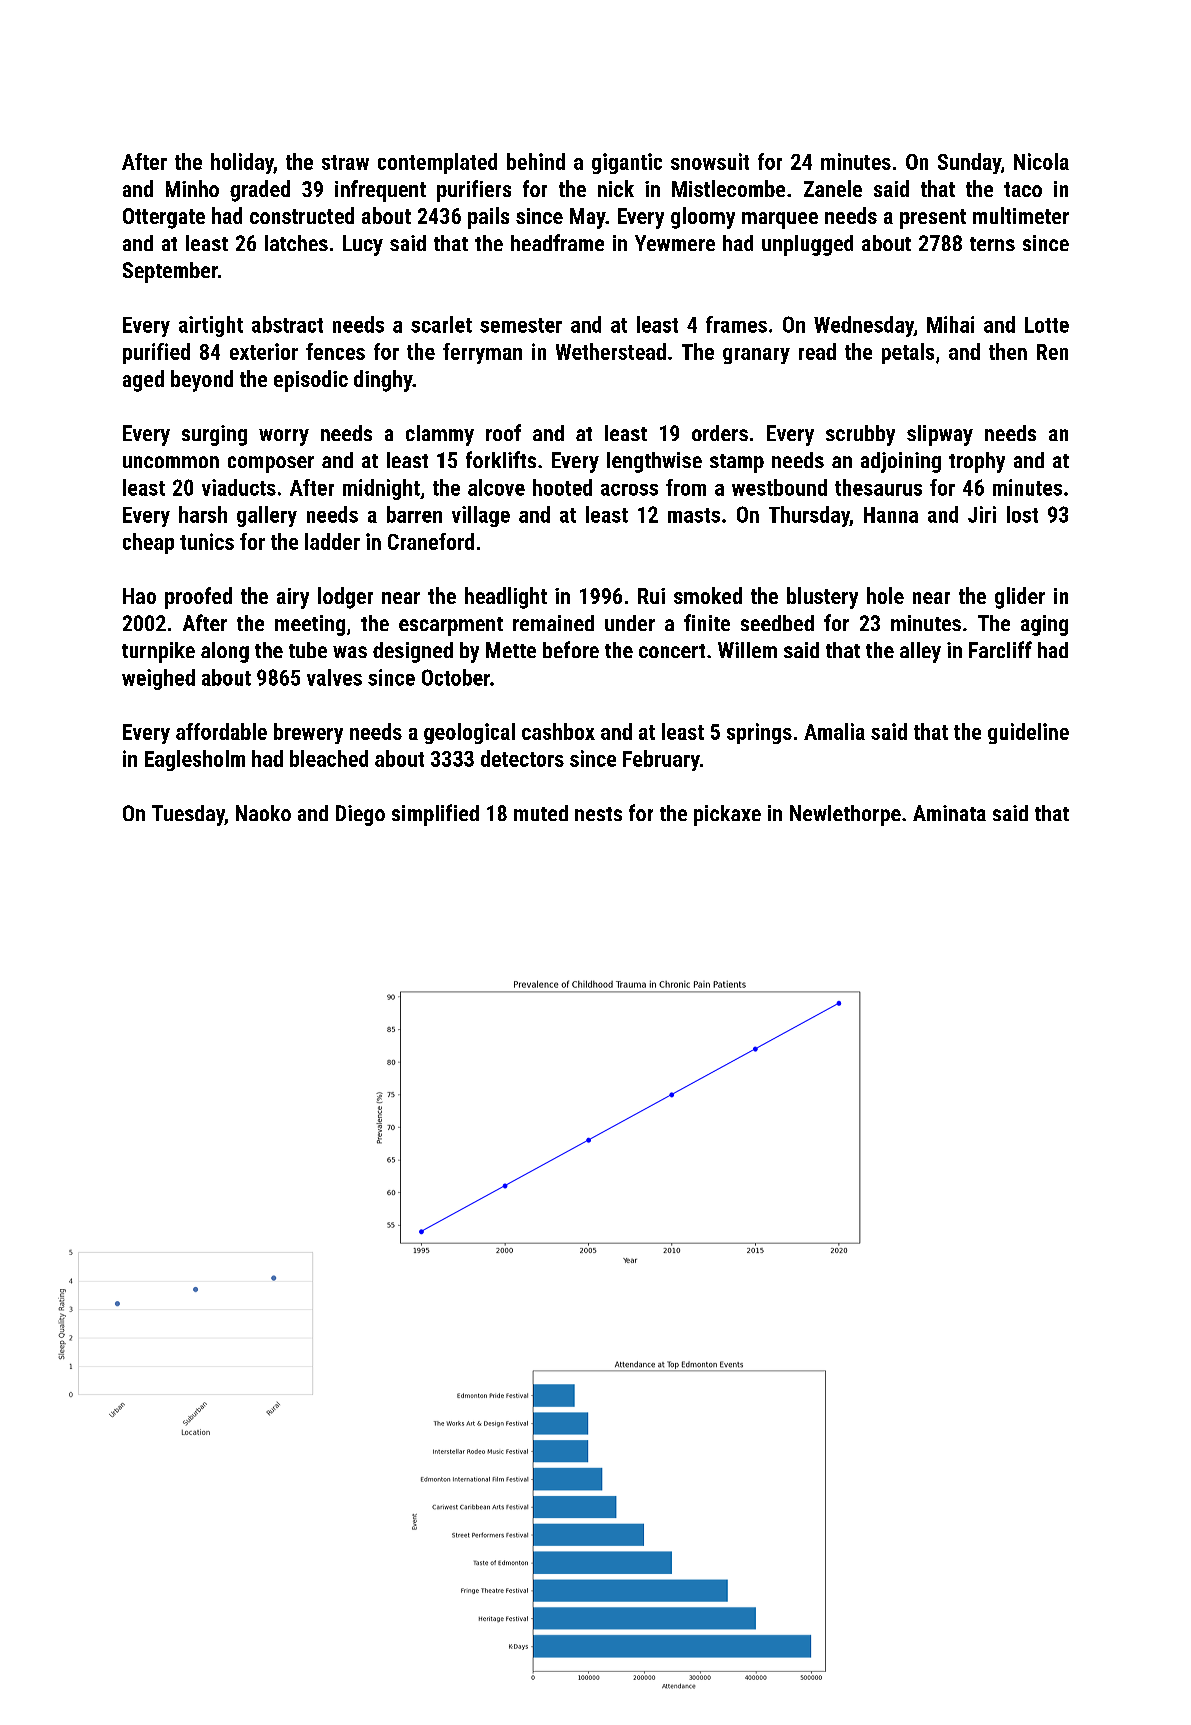  Describe the element at coordinates (496, 487) in the document. I see `alcove` at that location.
